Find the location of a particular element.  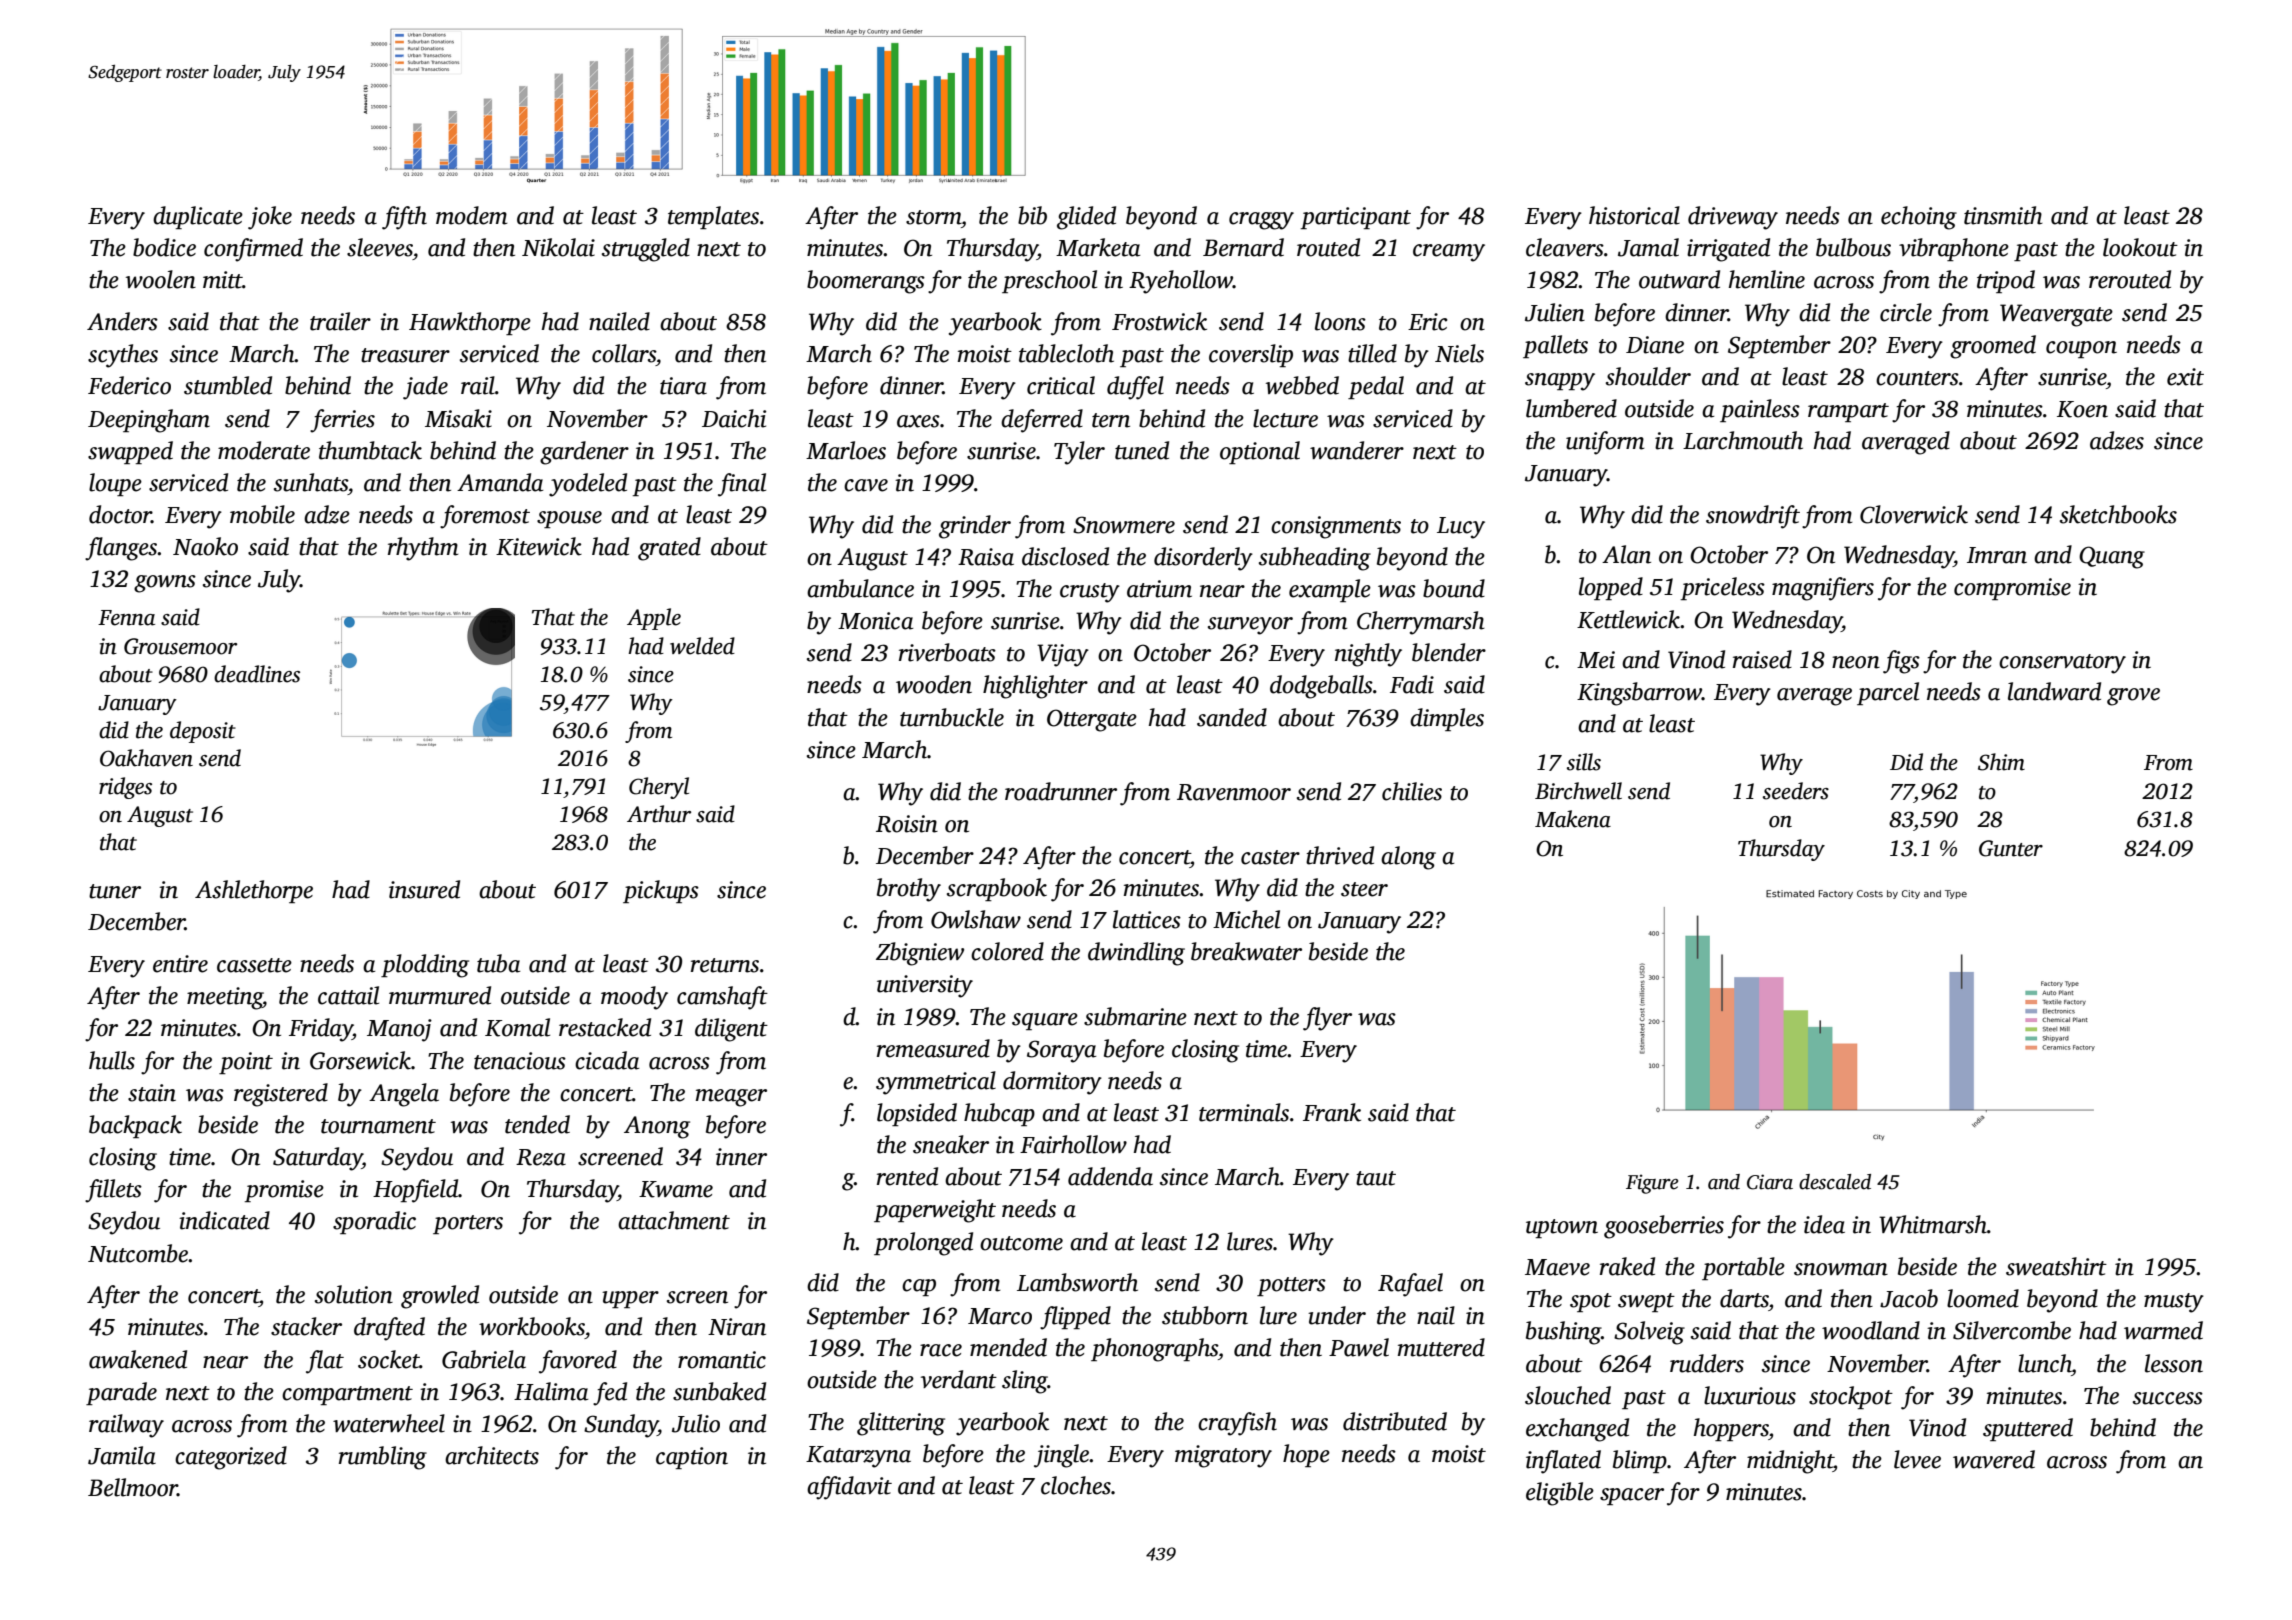

consignments is located at coordinates (1336, 527).
